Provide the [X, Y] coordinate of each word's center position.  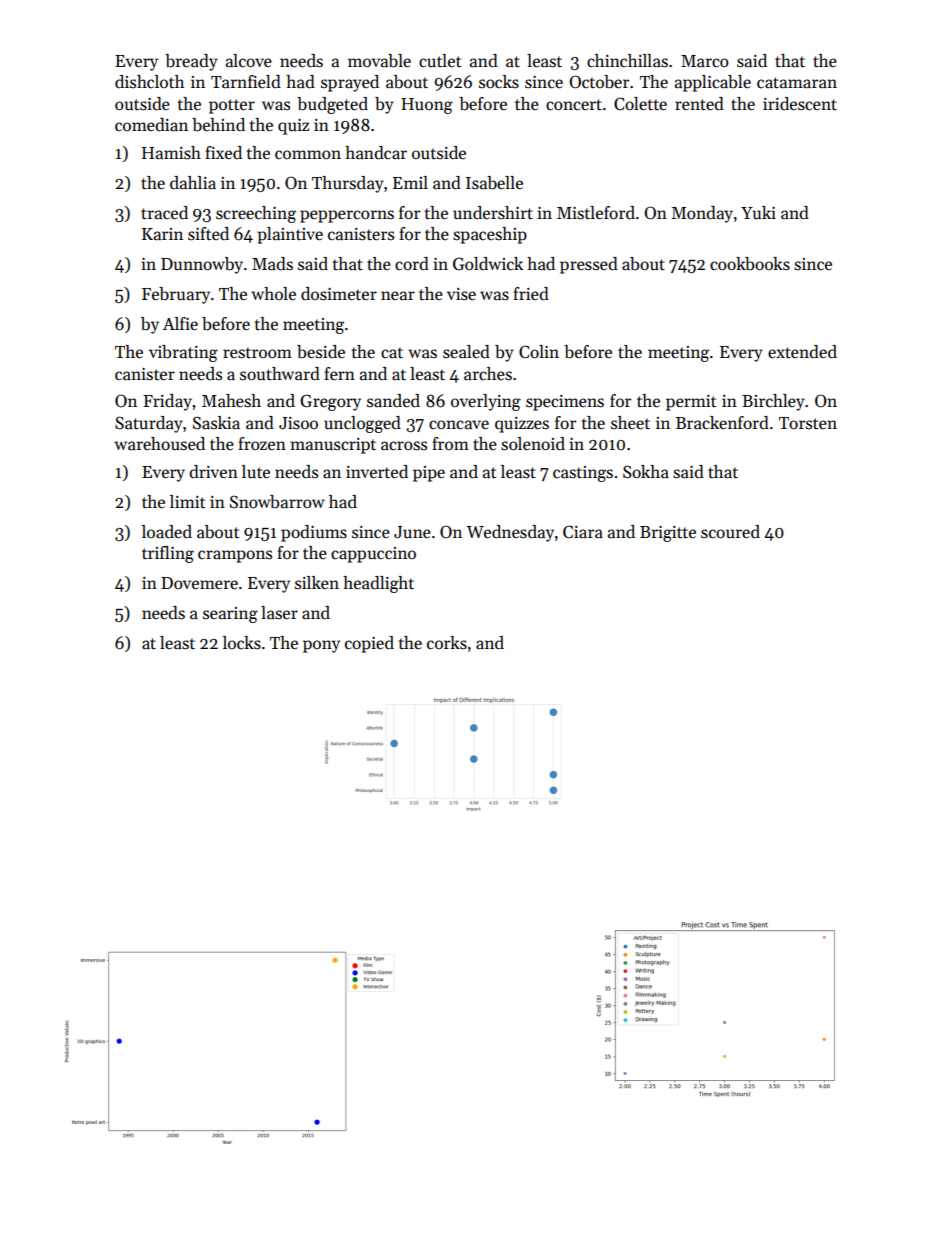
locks [242, 643]
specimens [565, 403]
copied [369, 644]
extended [802, 352]
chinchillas [627, 61]
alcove [249, 61]
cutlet [440, 61]
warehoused [159, 444]
